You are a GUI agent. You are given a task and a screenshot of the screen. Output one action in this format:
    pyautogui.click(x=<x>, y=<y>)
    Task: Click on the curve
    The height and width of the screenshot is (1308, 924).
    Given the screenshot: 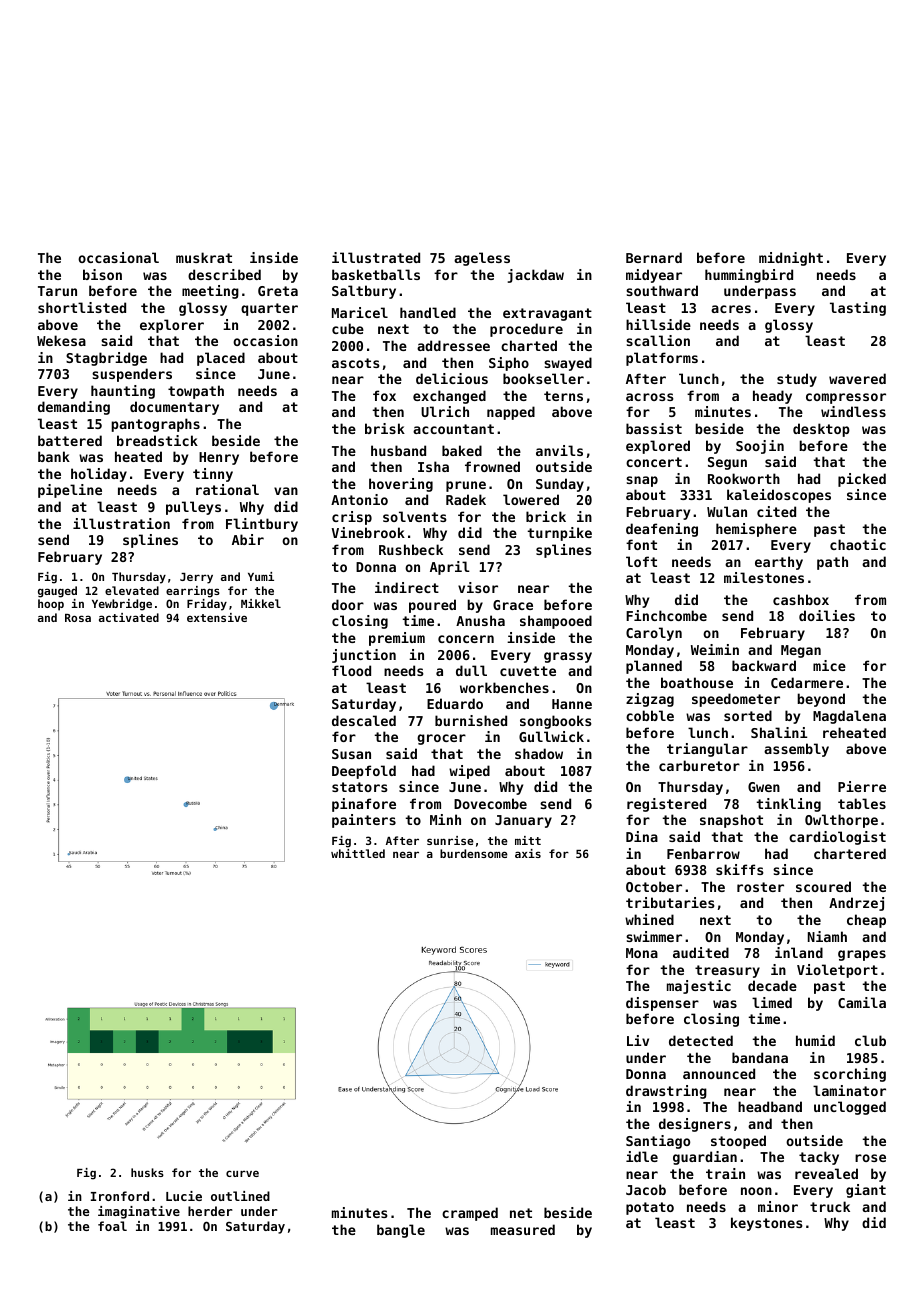 What is the action you would take?
    pyautogui.click(x=242, y=1173)
